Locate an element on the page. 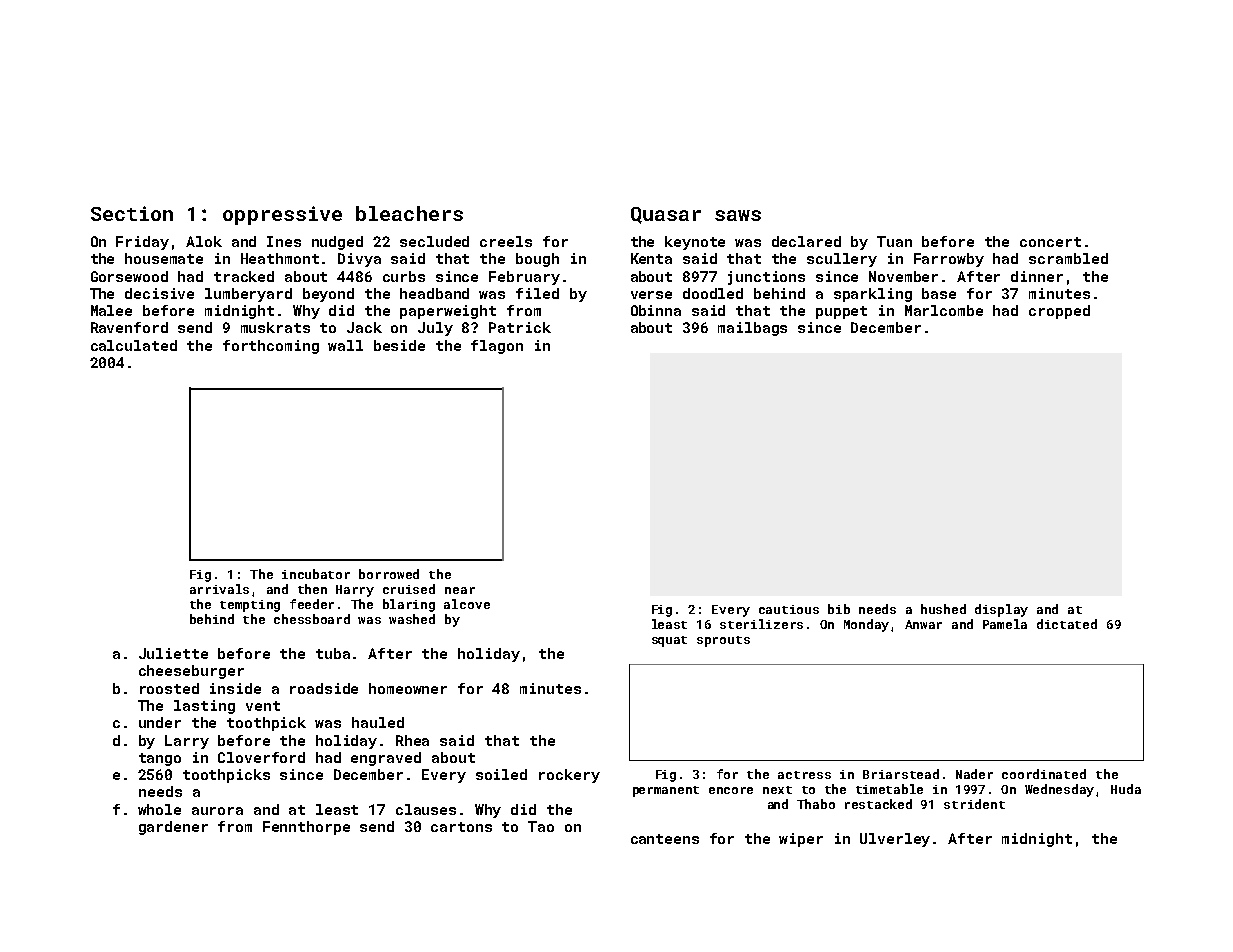 Image resolution: width=1233 pixels, height=952 pixels. arrivals is located at coordinates (219, 589).
